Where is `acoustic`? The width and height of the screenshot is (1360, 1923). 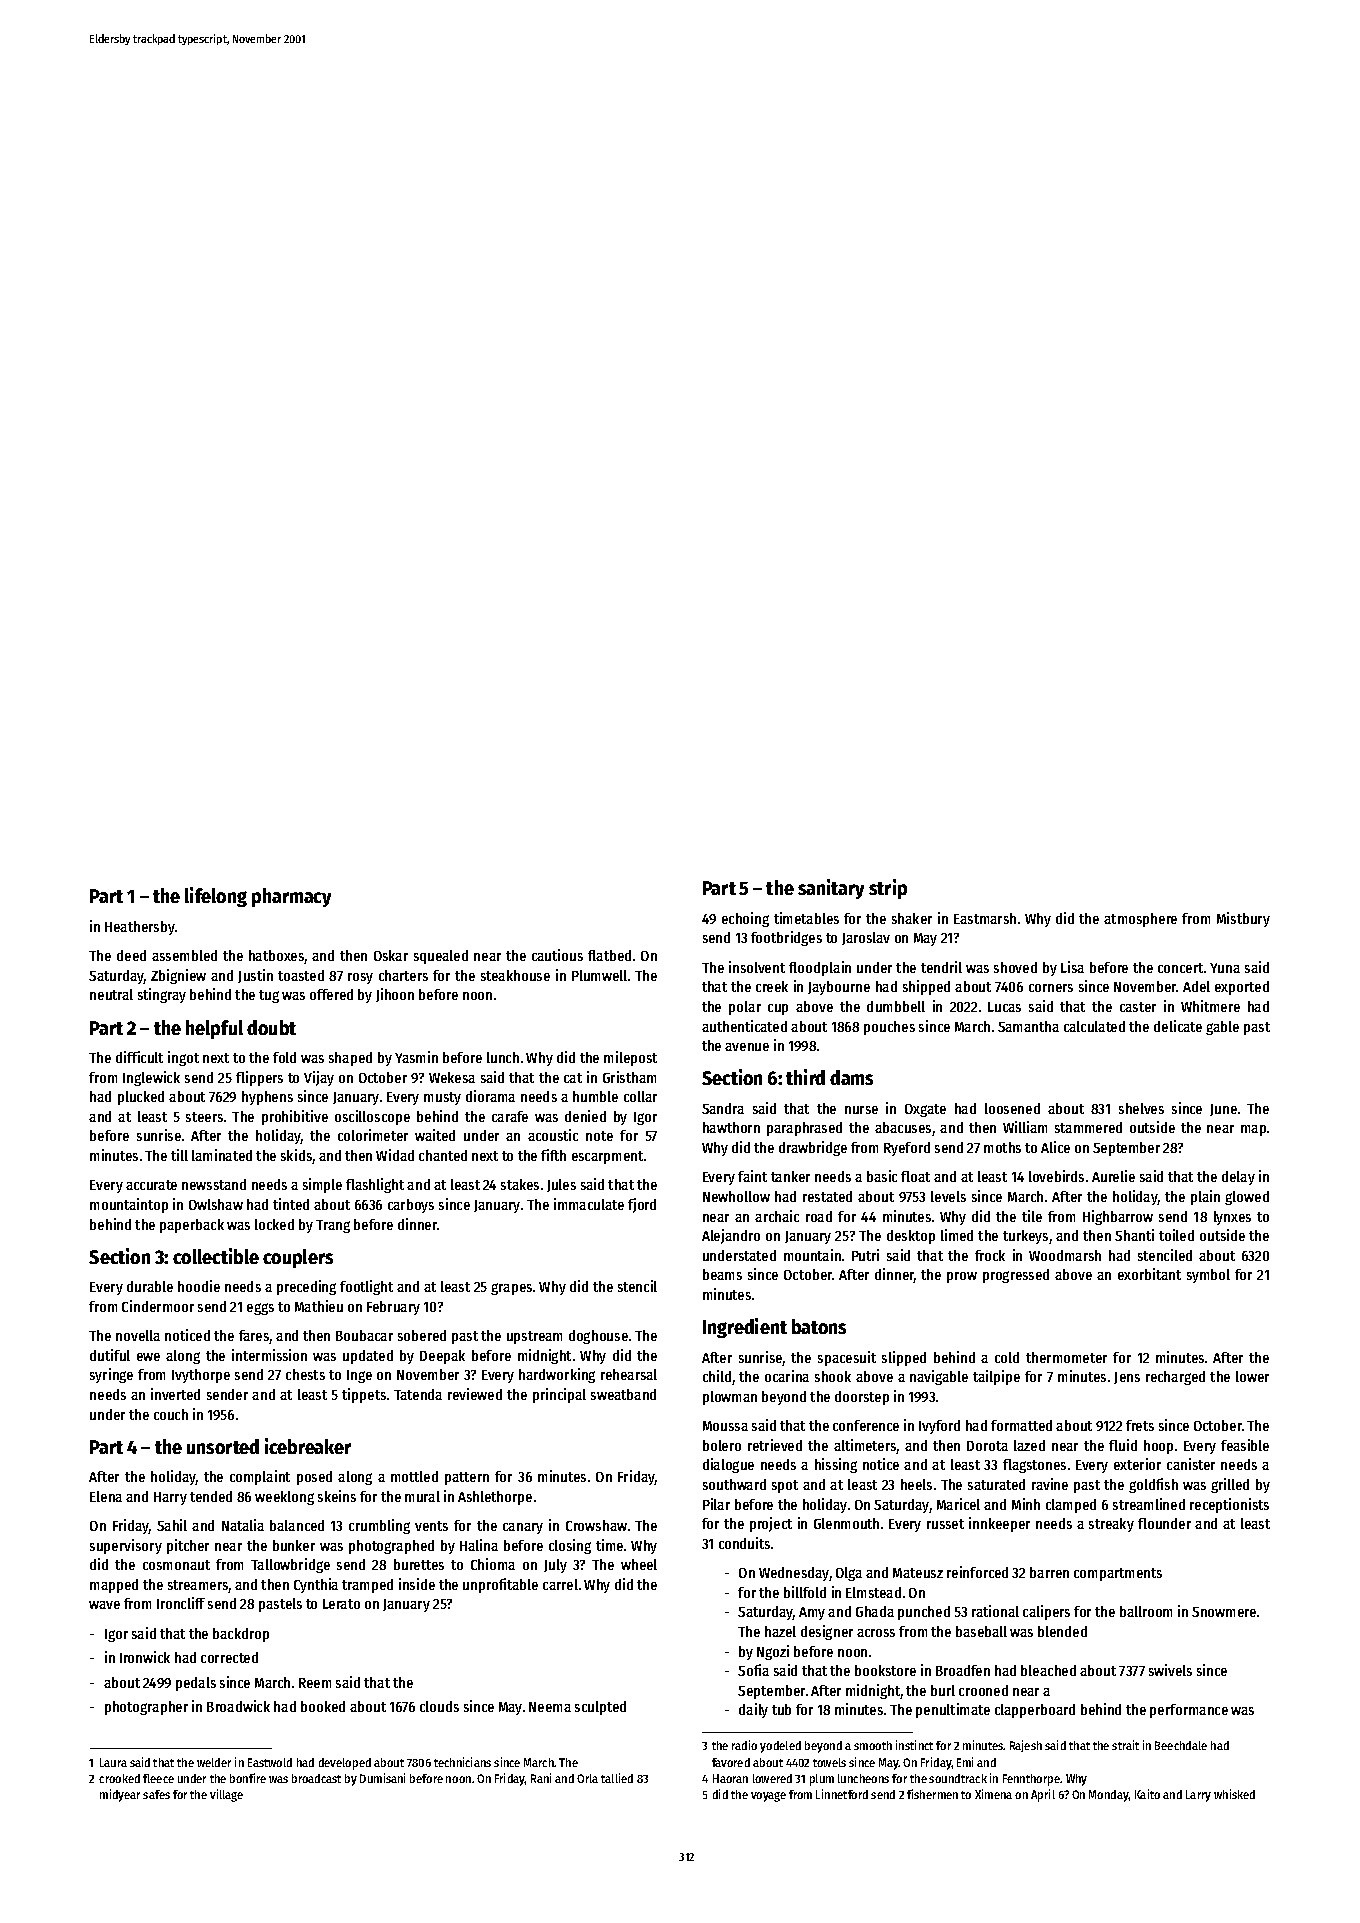 acoustic is located at coordinates (553, 1135).
